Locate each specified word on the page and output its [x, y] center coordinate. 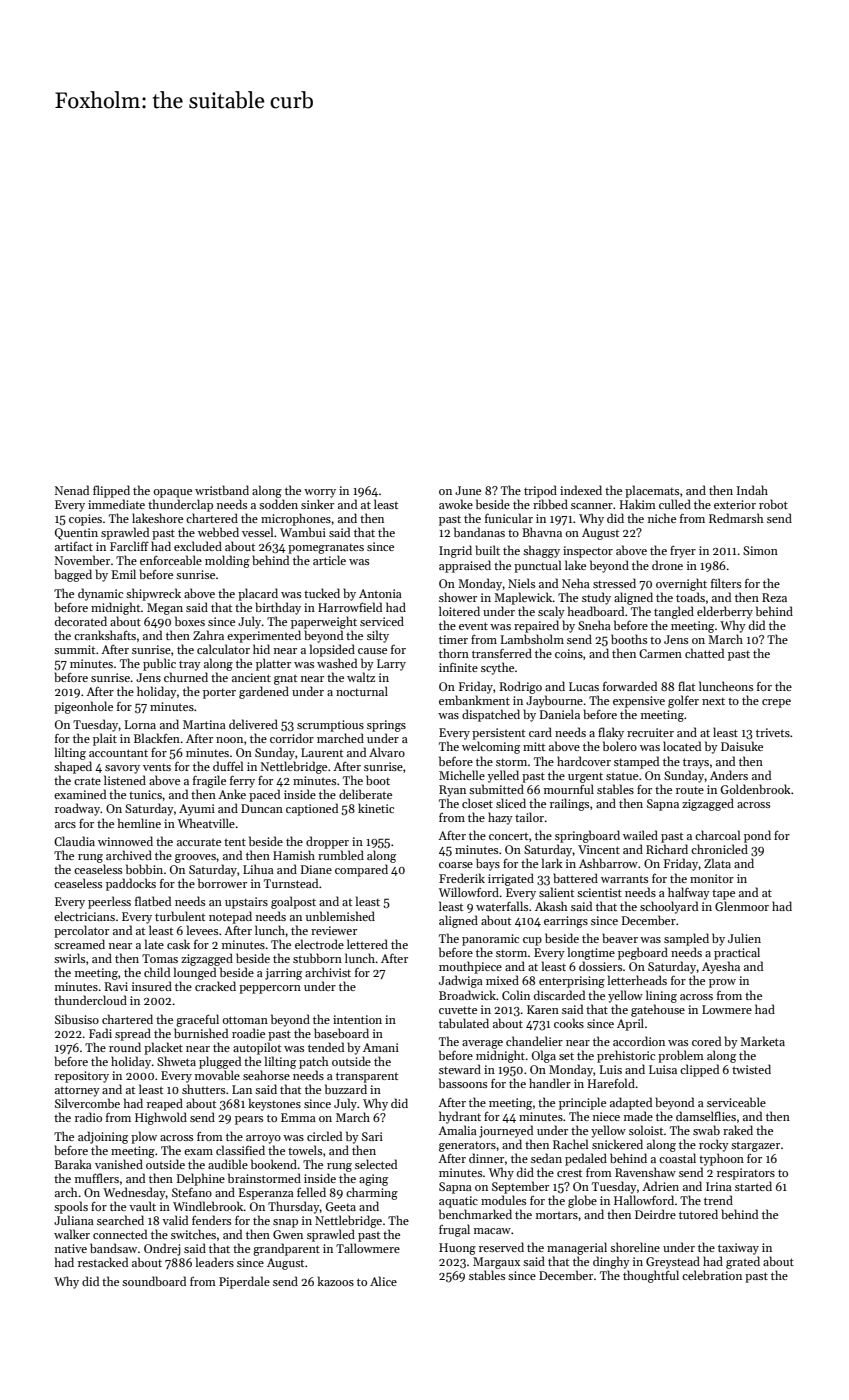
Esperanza [266, 1194]
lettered [367, 944]
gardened [264, 692]
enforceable [171, 560]
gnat [285, 679]
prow [722, 983]
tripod [540, 491]
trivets [773, 732]
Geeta [341, 1206]
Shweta [176, 1061]
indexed [581, 490]
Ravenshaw [645, 1172]
